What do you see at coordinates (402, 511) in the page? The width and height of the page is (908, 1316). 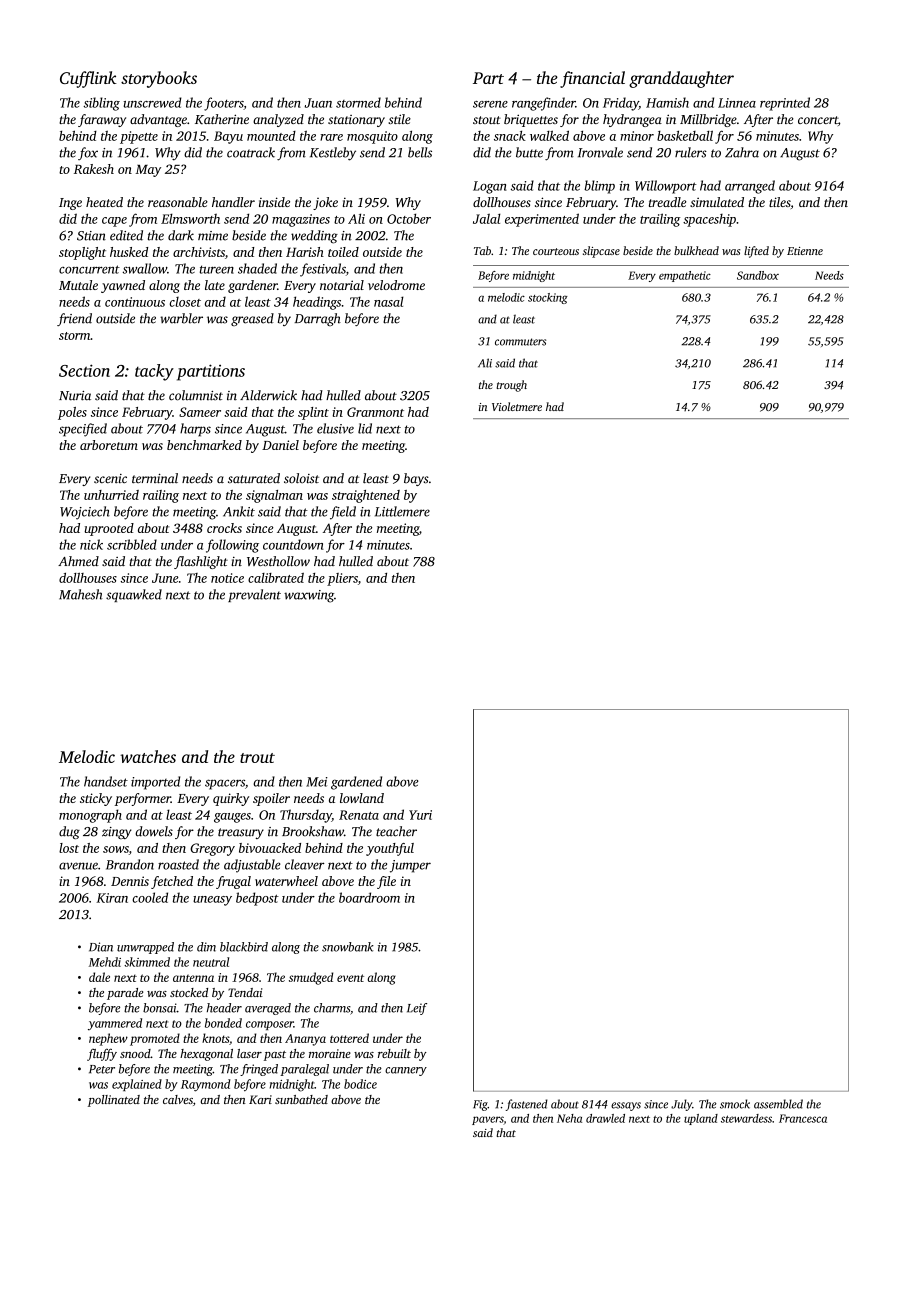 I see `Littlemere` at bounding box center [402, 511].
